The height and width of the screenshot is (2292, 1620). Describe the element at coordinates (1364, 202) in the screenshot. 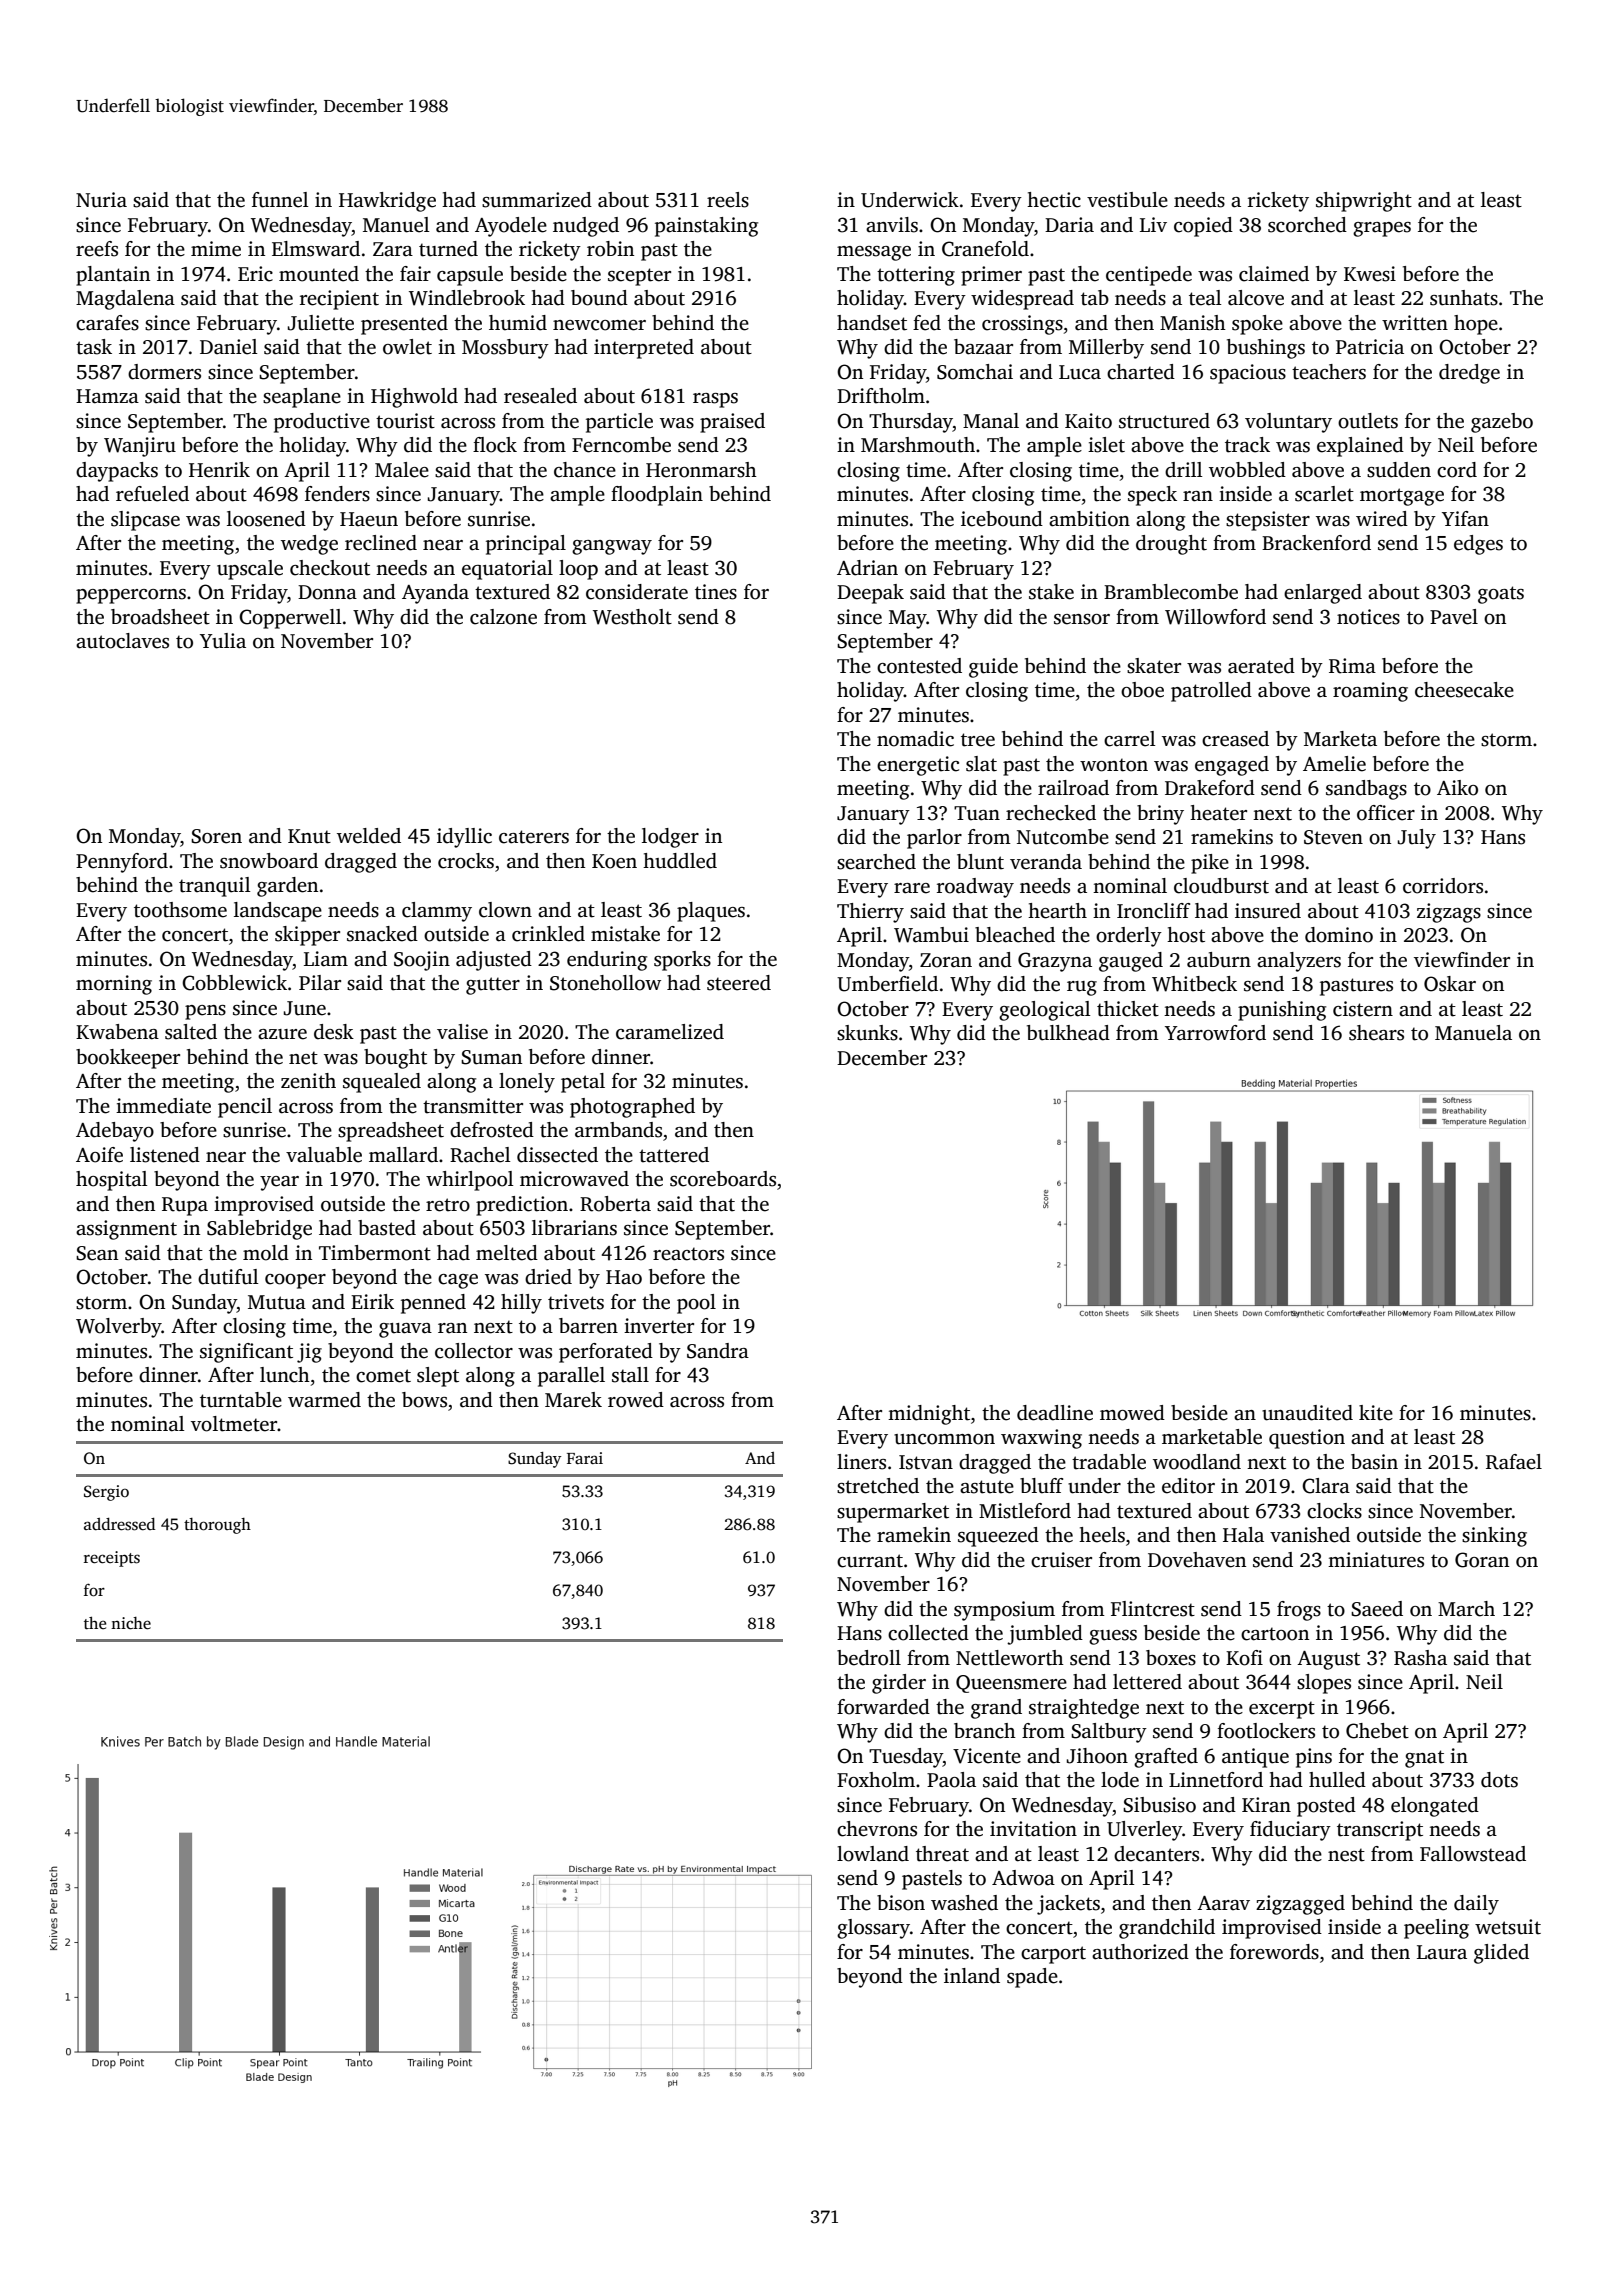

I see `shipwright` at that location.
